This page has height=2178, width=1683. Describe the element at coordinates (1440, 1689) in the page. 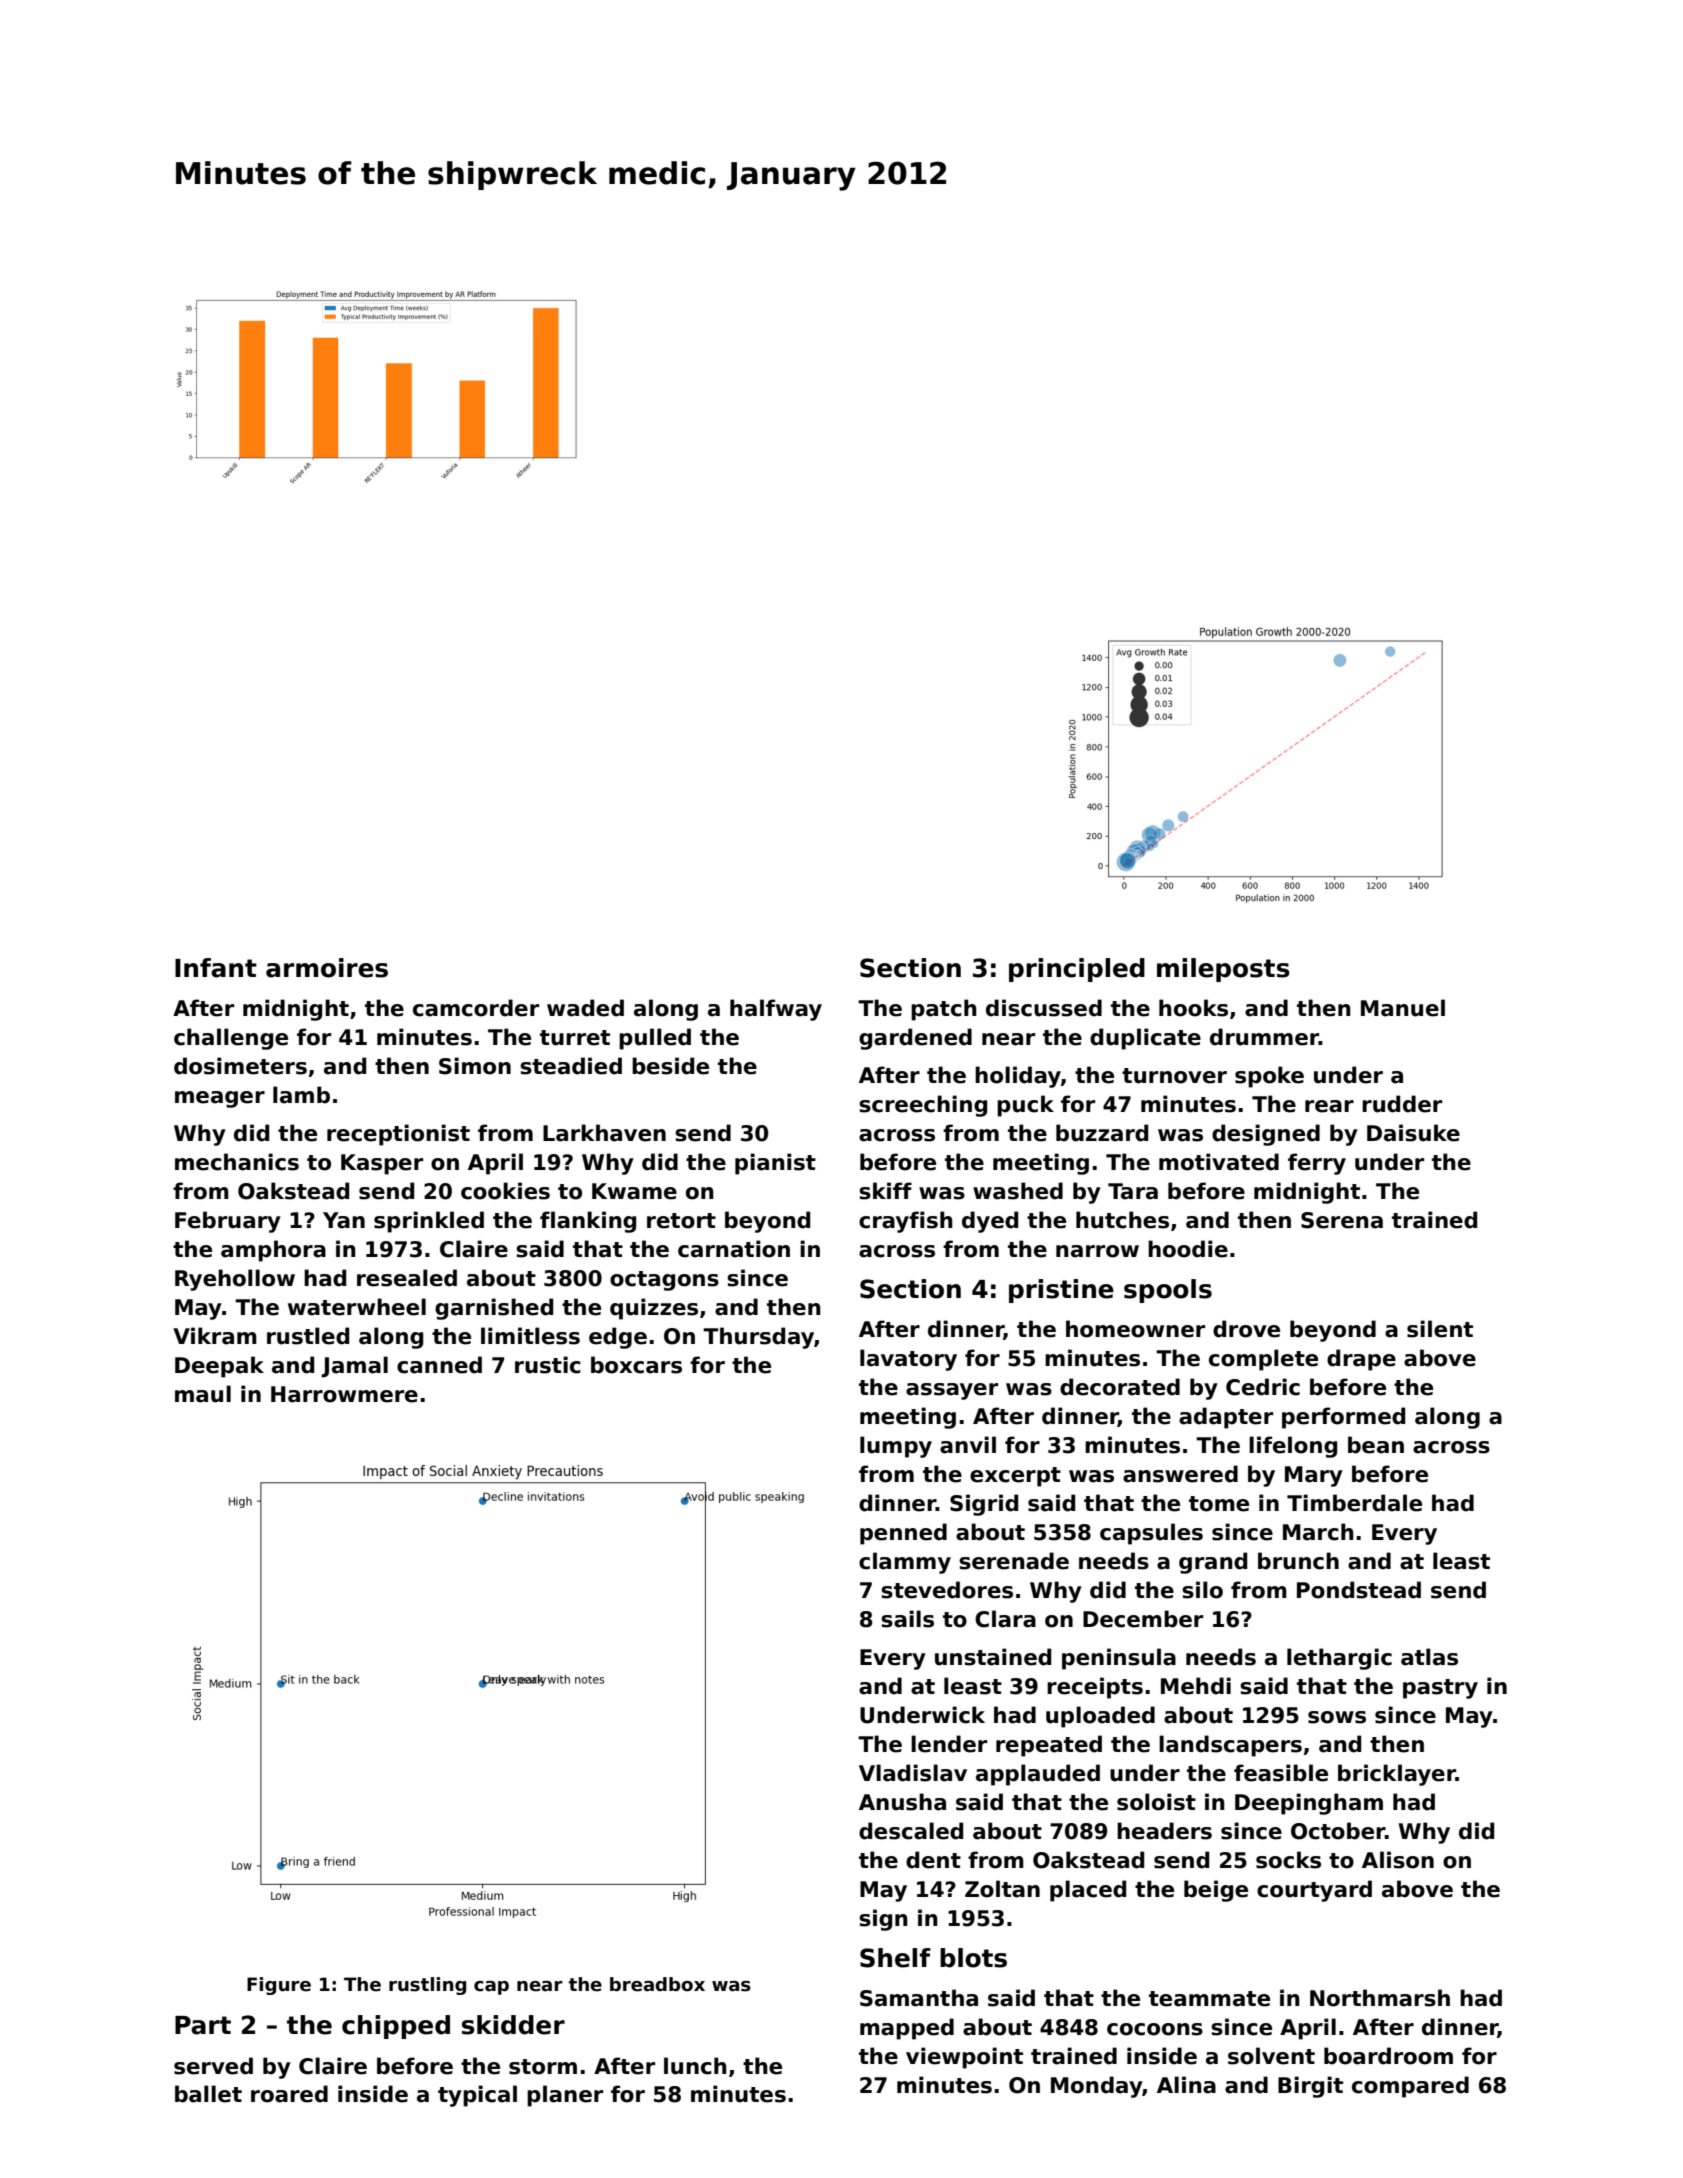

I see `pastry` at that location.
